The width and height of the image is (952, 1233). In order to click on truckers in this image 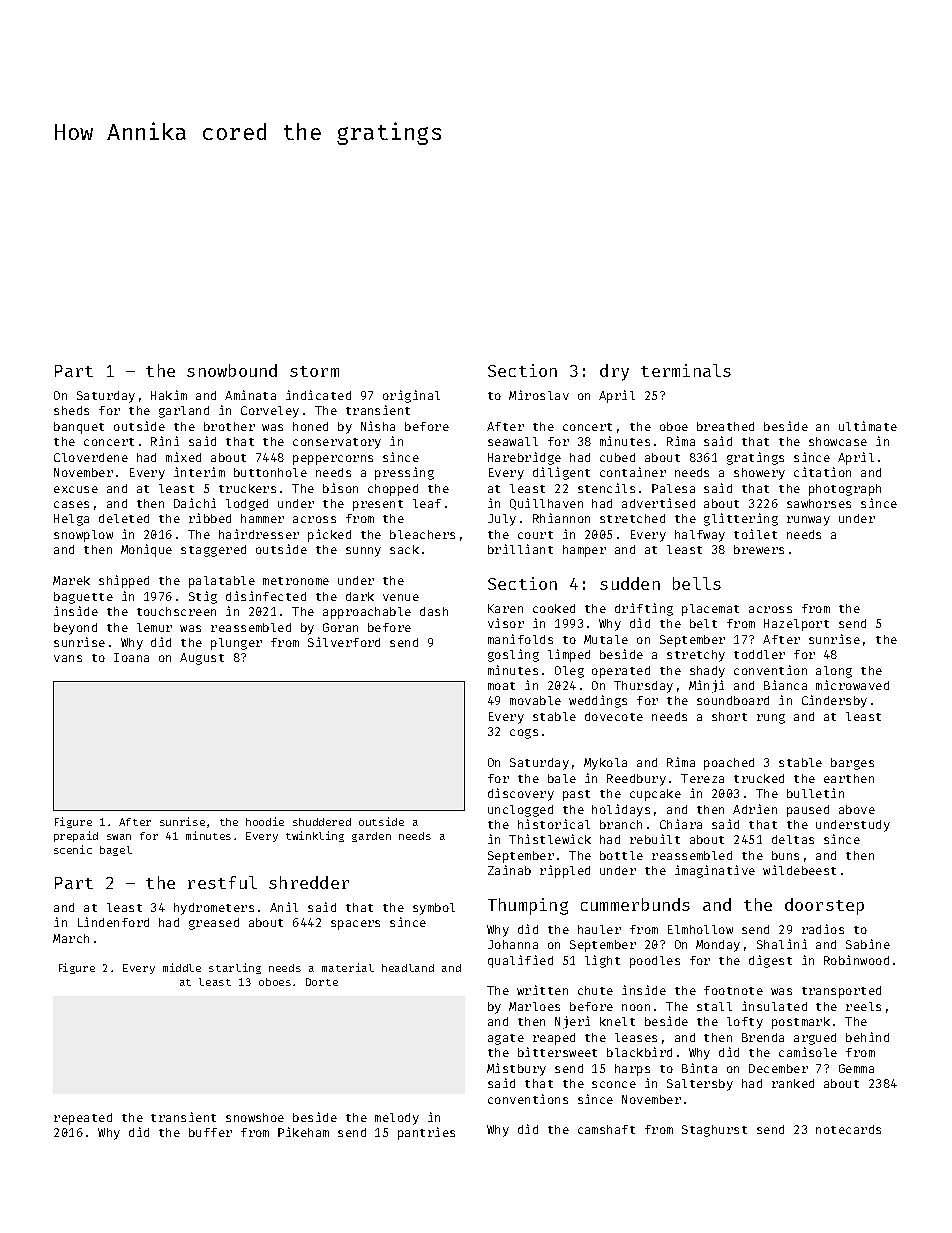, I will do `click(247, 488)`.
